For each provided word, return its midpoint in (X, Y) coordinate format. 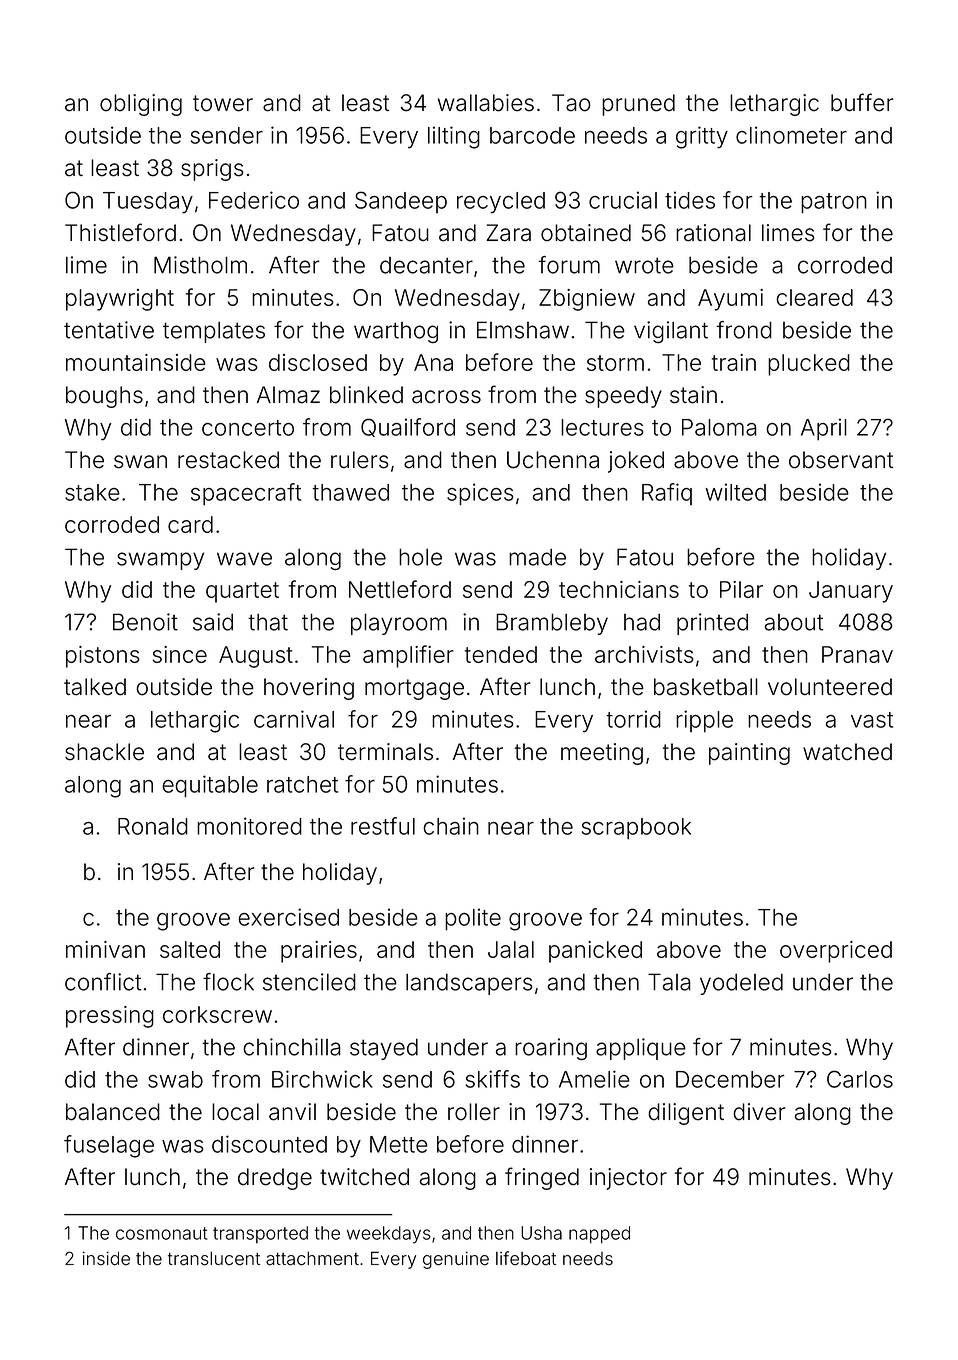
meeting (602, 754)
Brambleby (552, 624)
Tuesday (148, 203)
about (794, 622)
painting (749, 754)
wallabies (486, 103)
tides (690, 200)
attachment (312, 1258)
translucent (214, 1258)
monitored (249, 826)
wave (244, 559)
